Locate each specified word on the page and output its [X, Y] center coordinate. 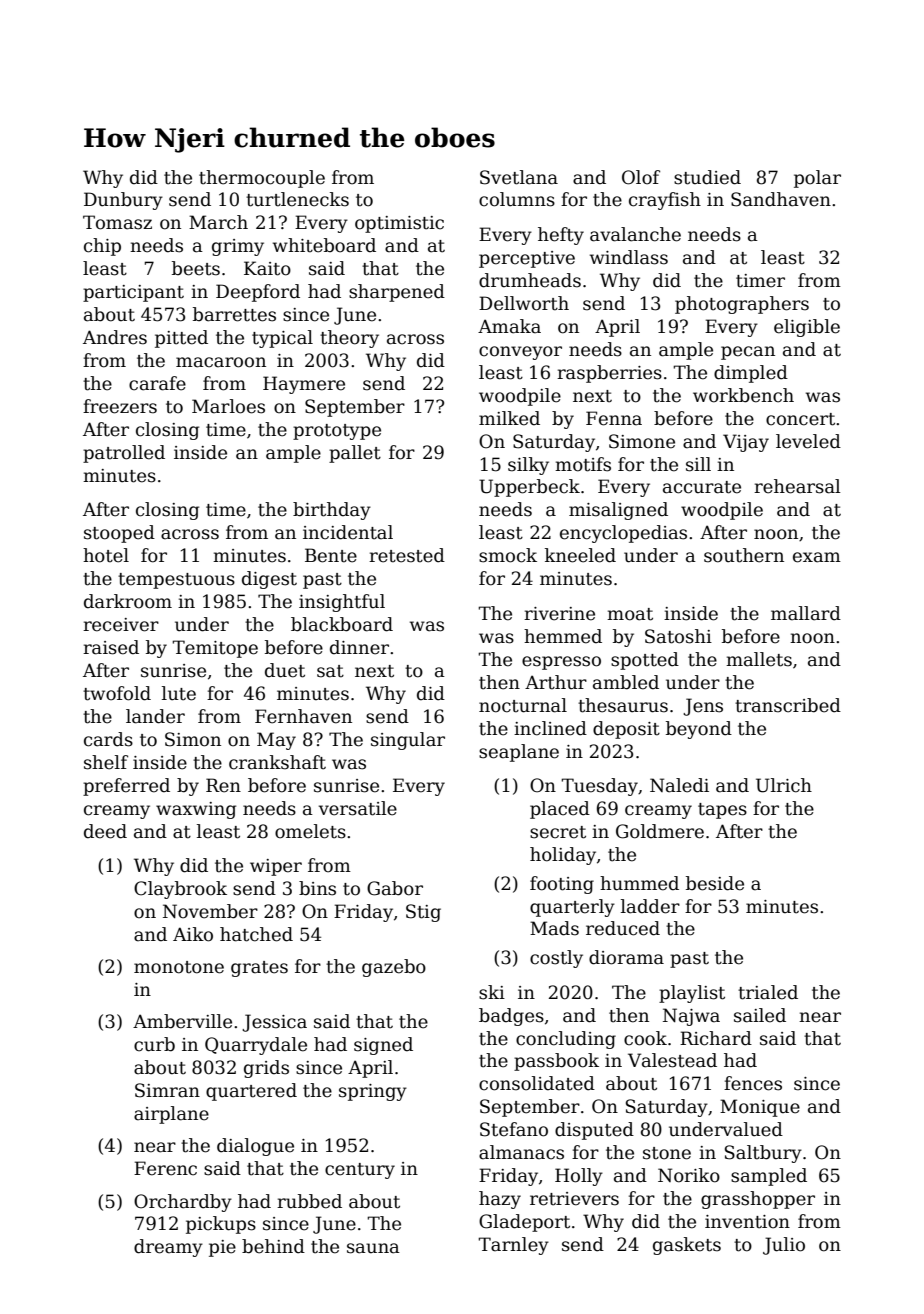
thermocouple [262, 179]
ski [492, 992]
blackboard [342, 624]
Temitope [215, 649]
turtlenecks [297, 199]
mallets [759, 659]
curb [154, 1044]
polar [817, 179]
